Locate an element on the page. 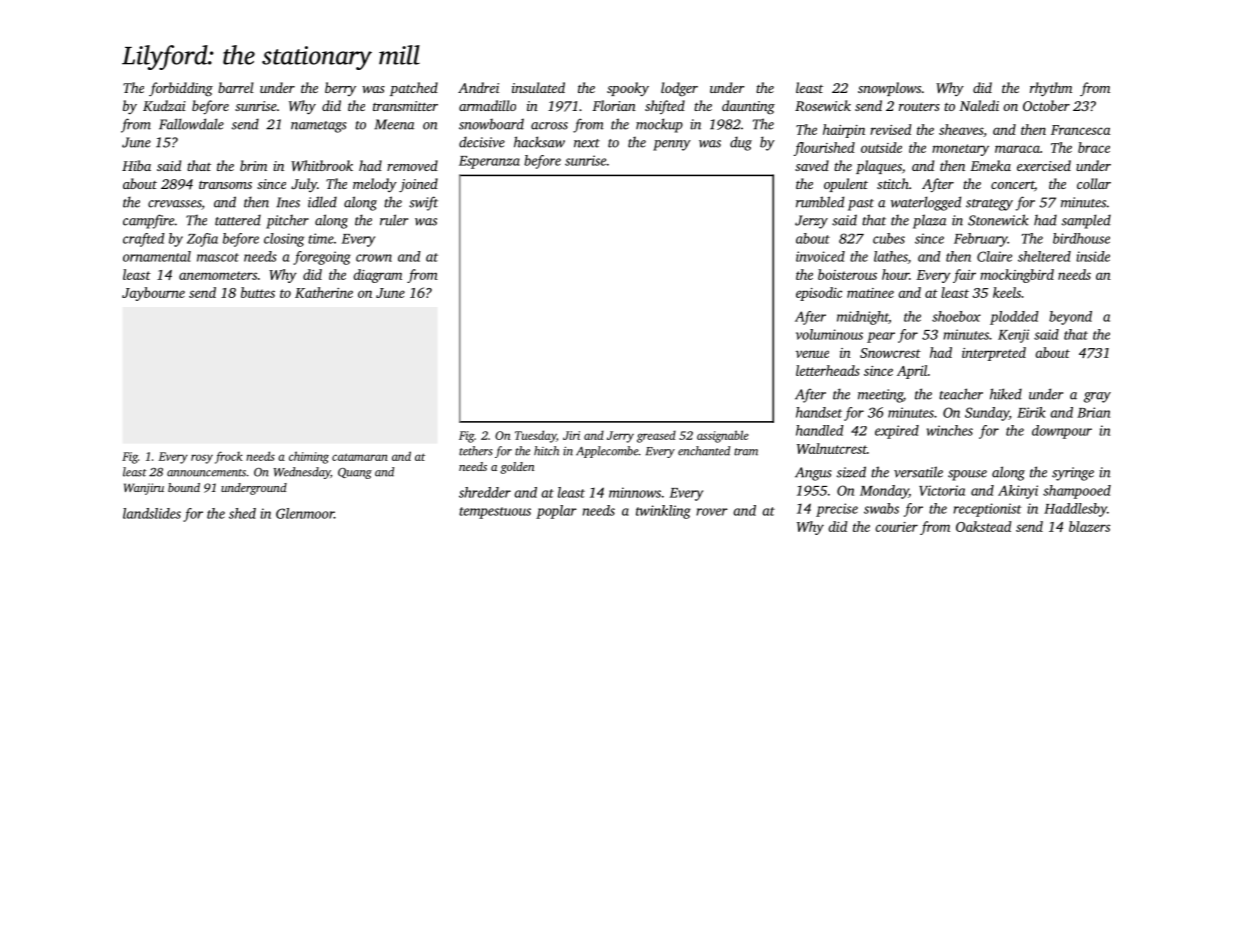  strategy is located at coordinates (989, 205).
